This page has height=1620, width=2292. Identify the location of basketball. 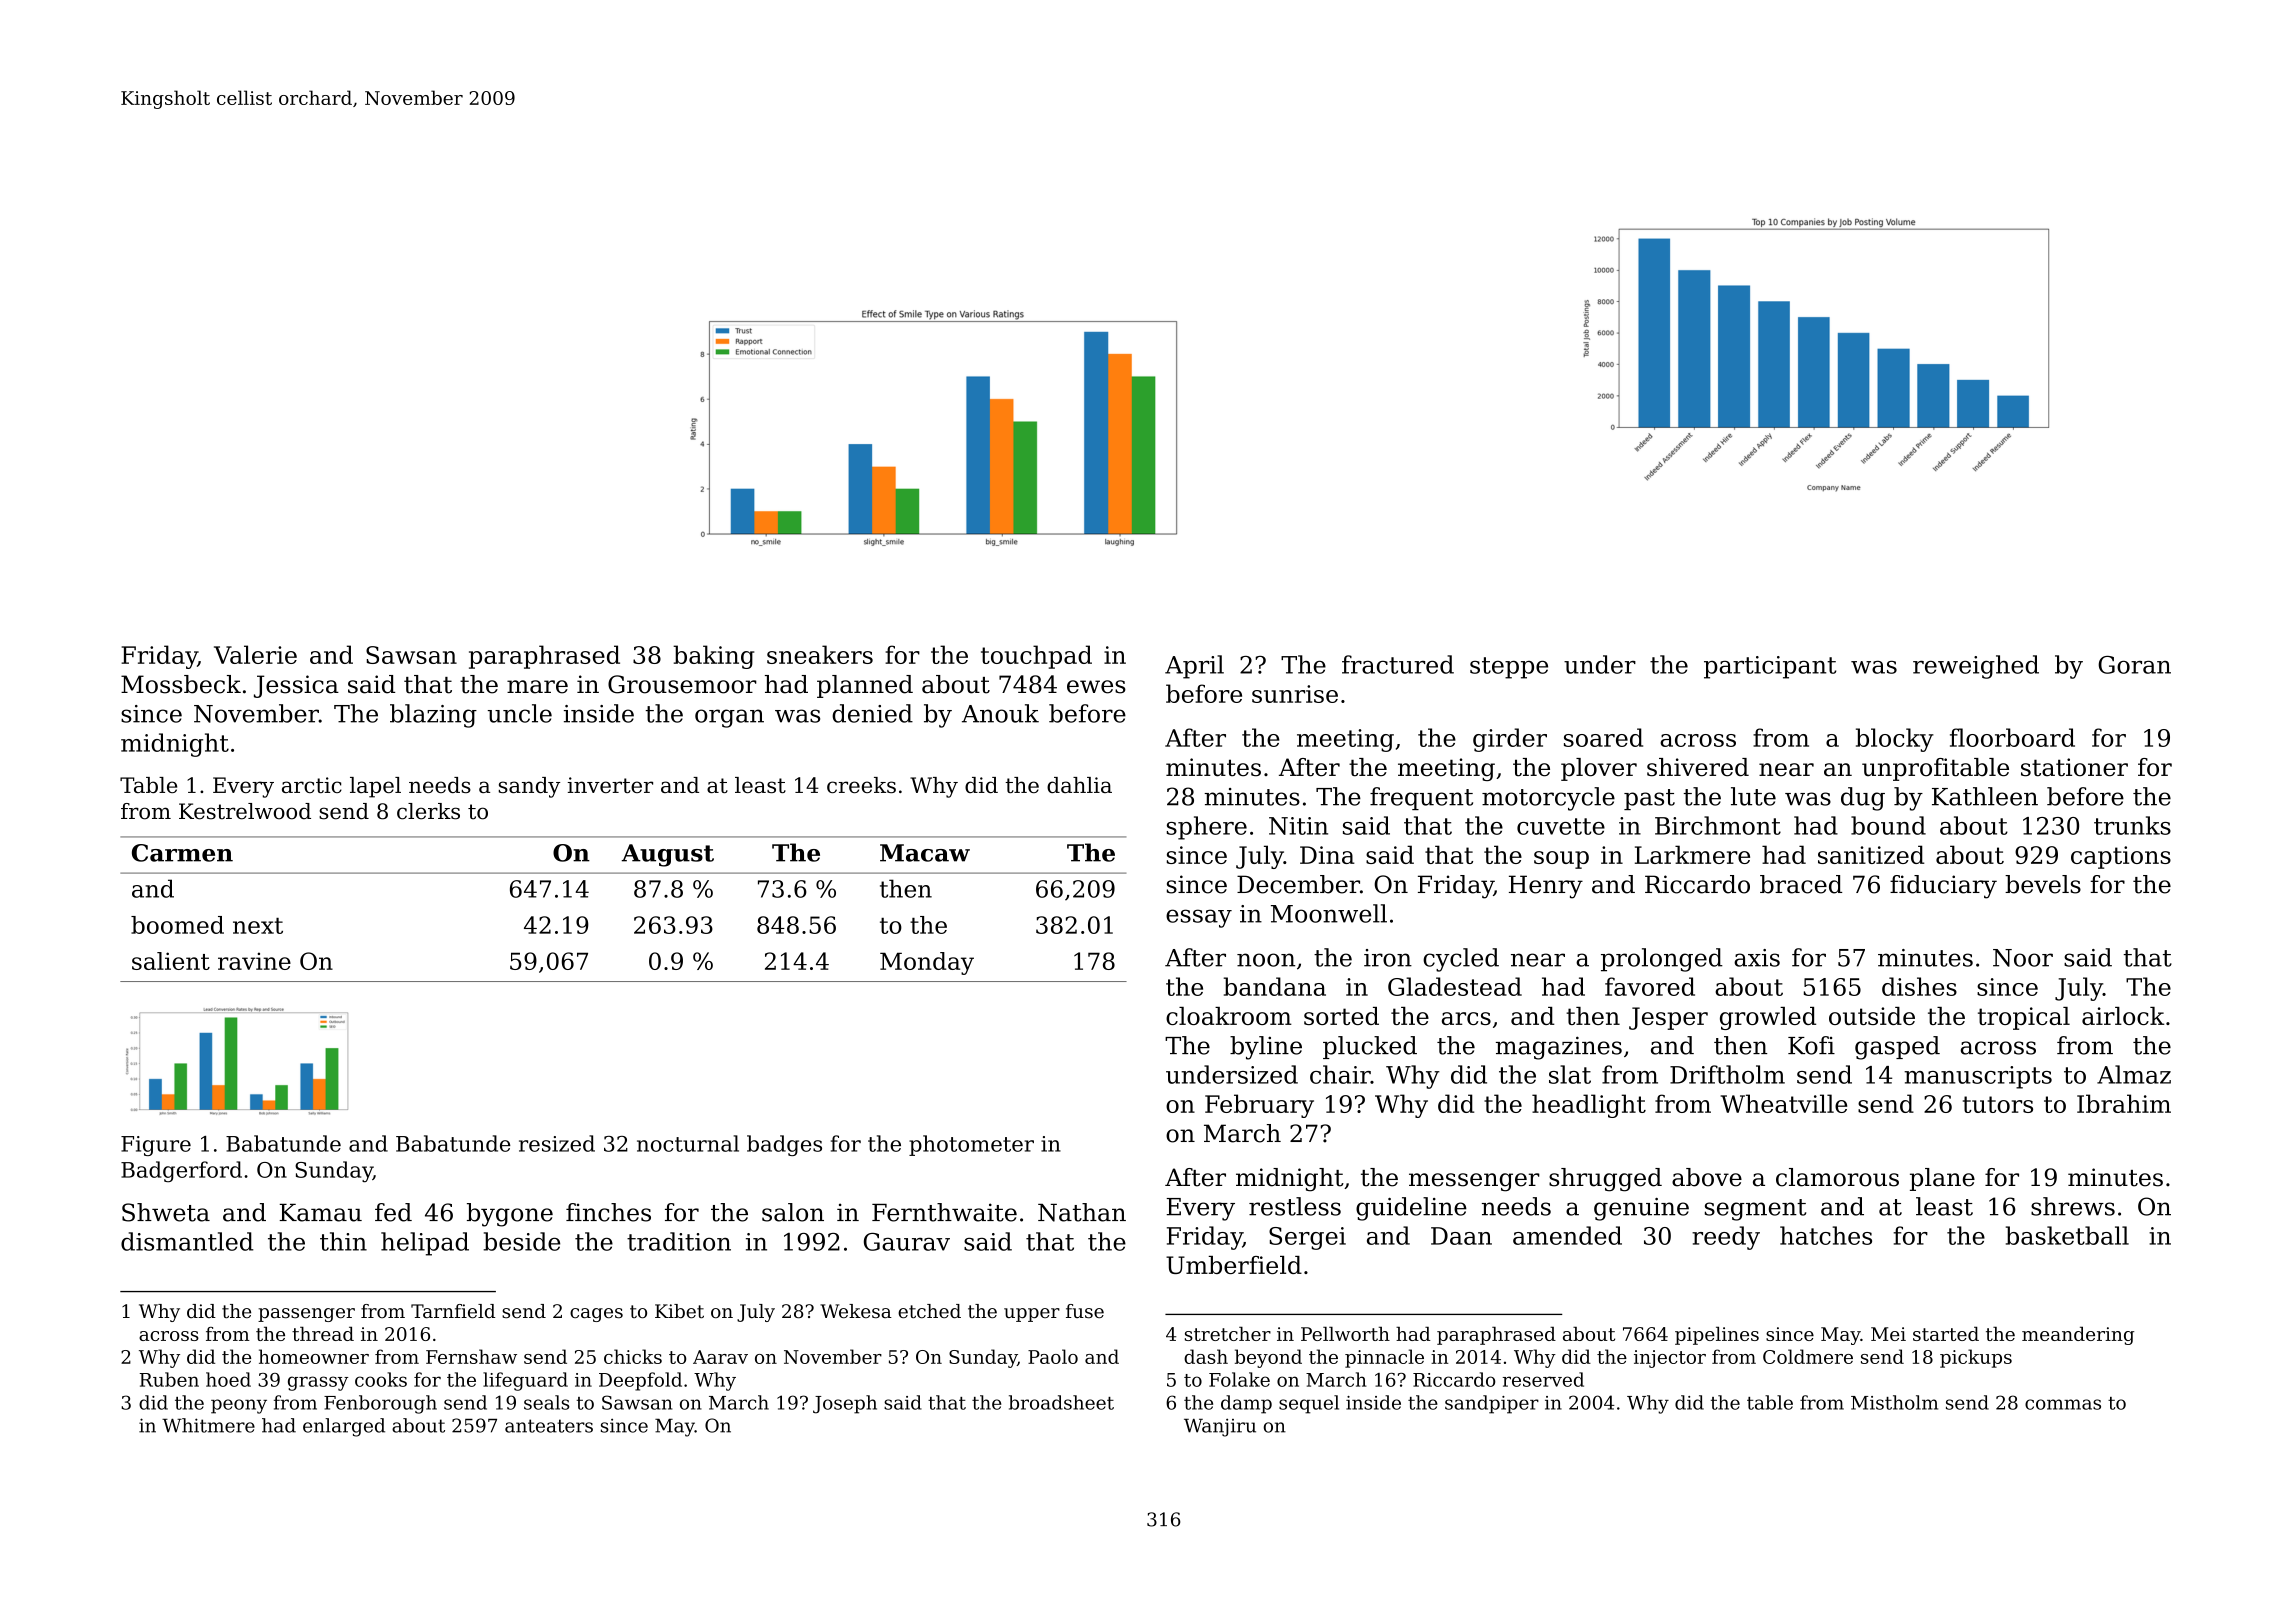
(2067, 1235).
